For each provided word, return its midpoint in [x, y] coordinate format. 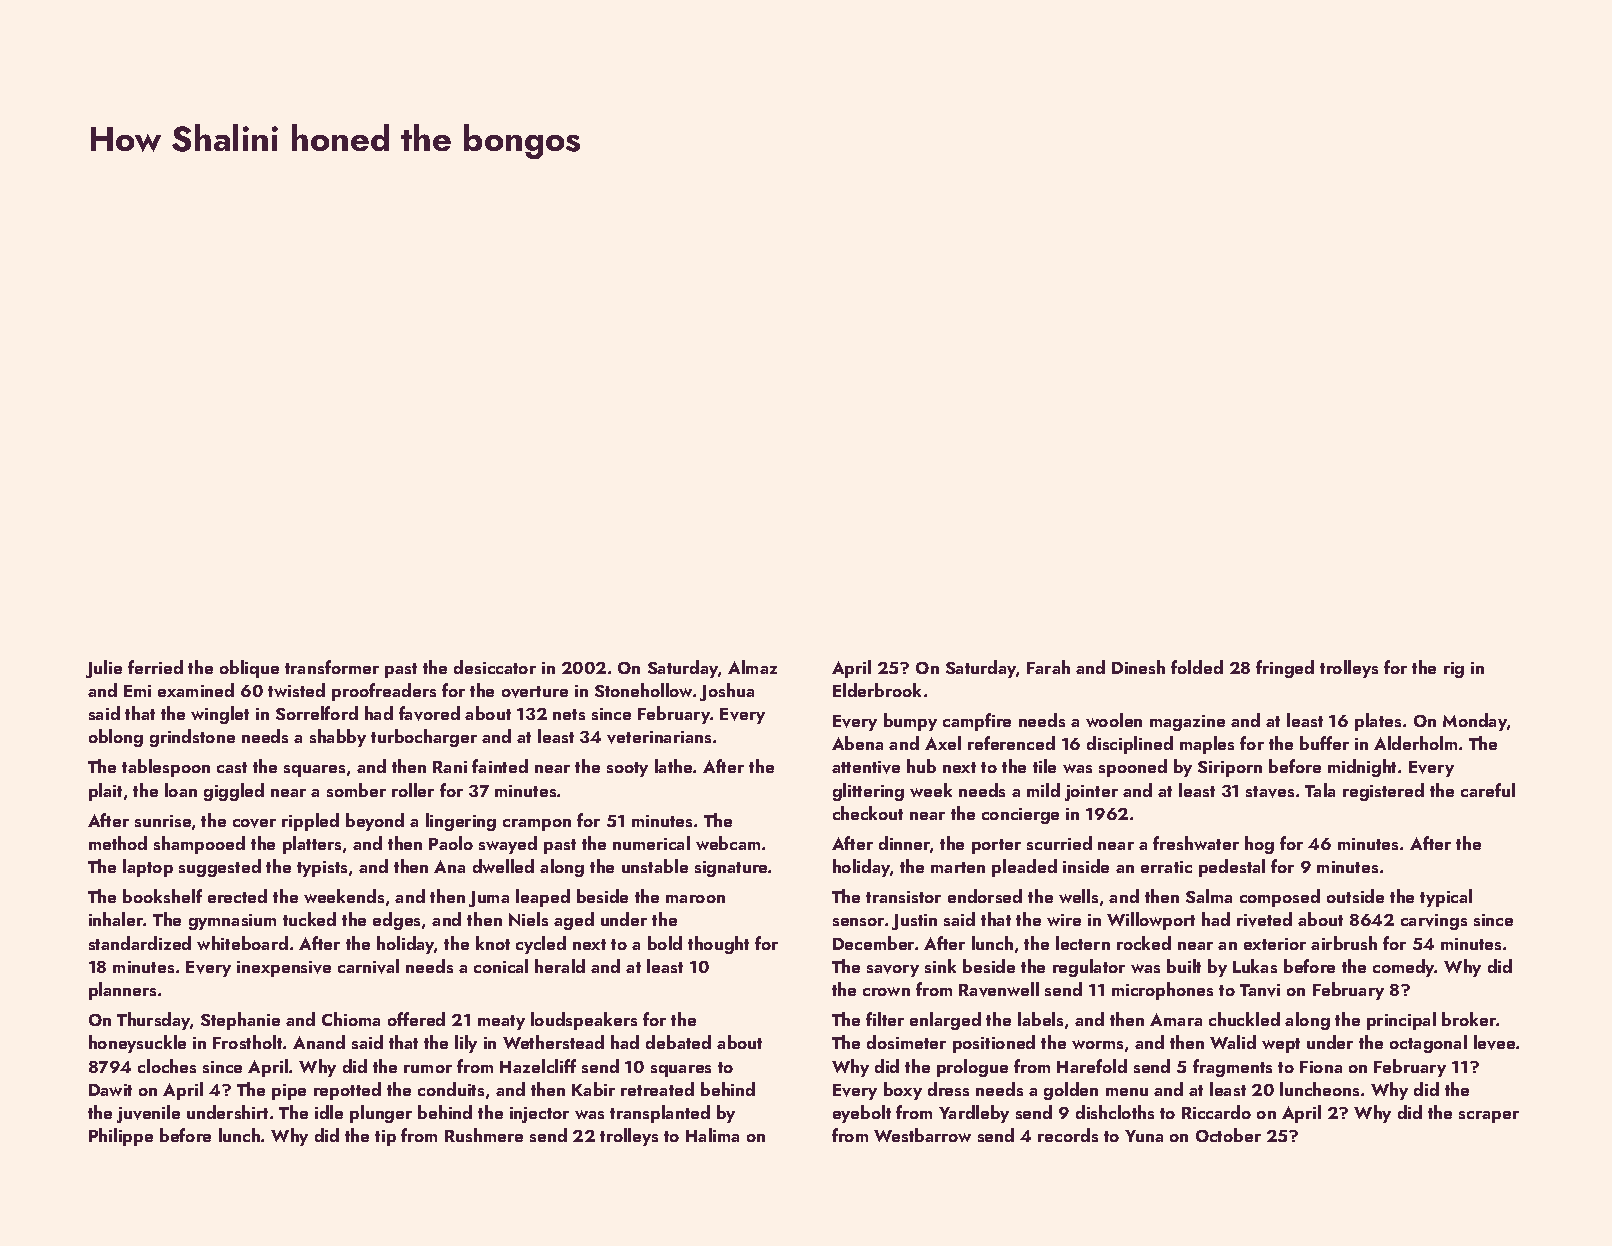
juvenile [148, 1114]
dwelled [503, 866]
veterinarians [659, 737]
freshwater [1196, 843]
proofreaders [384, 692]
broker [1469, 1019]
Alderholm [1415, 743]
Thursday [154, 1021]
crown [886, 991]
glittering [868, 792]
